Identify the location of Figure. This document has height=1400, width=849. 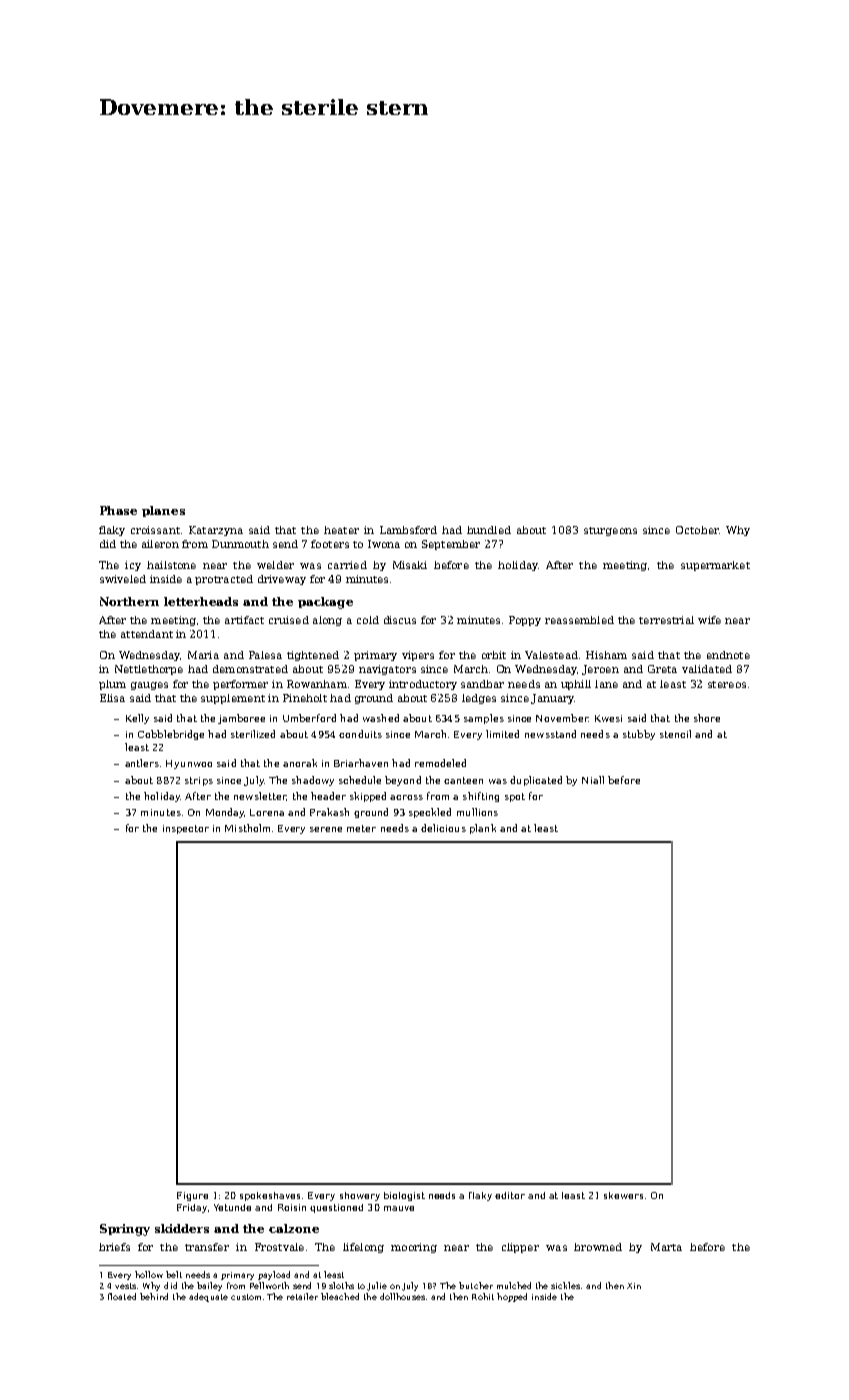
(192, 1196).
